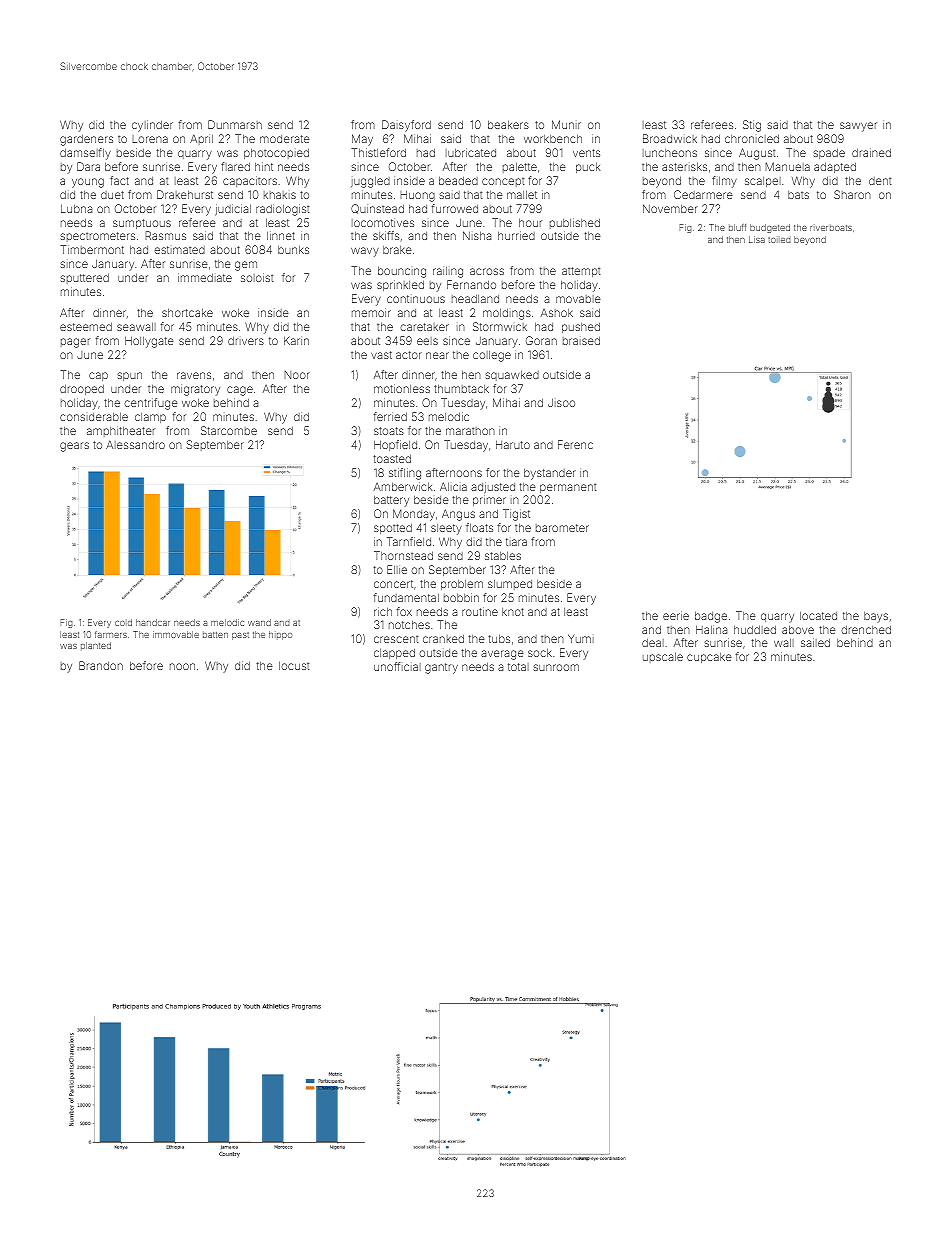  I want to click on esteemed, so click(86, 326).
